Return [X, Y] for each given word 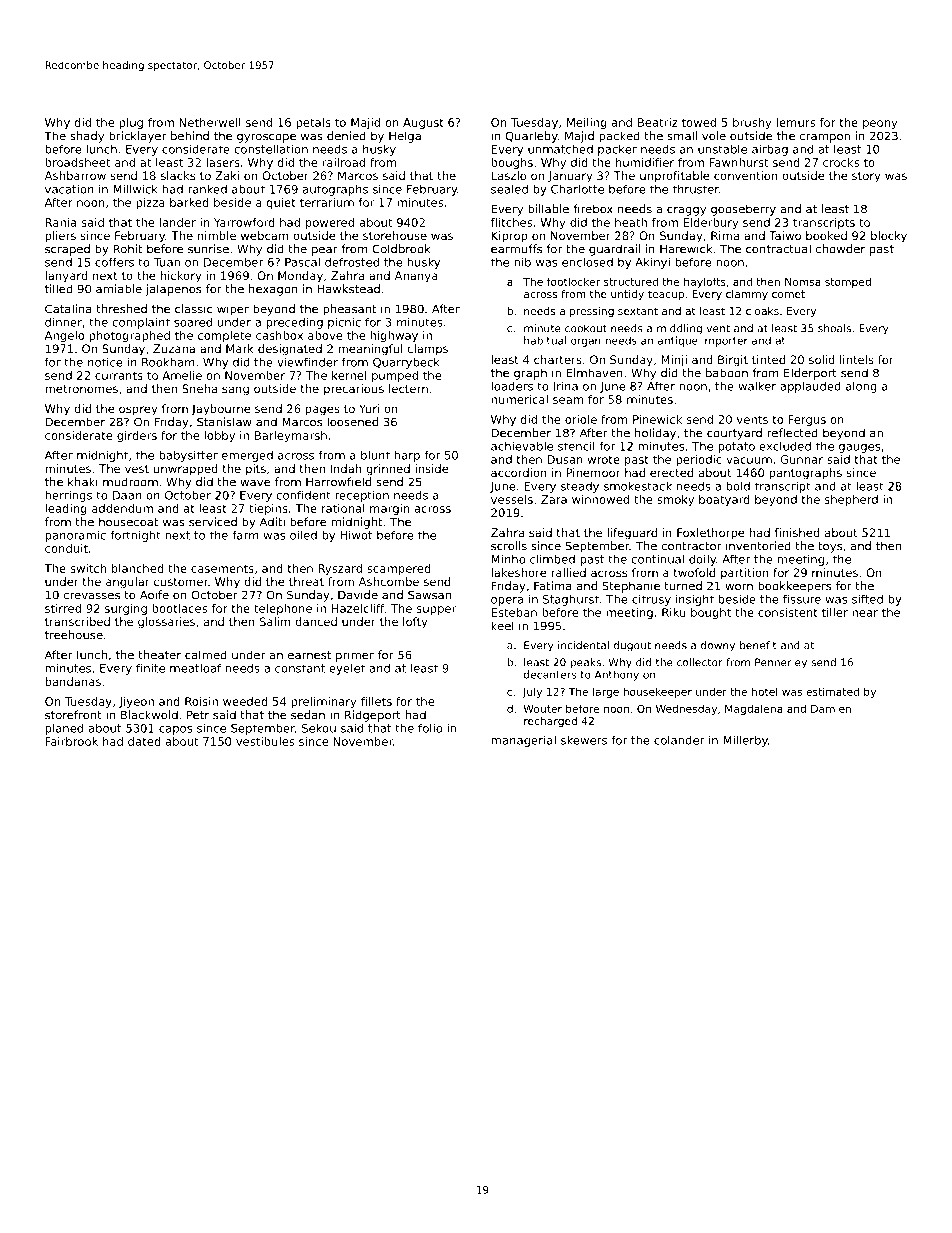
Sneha [199, 388]
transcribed [77, 621]
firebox [593, 209]
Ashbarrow [75, 175]
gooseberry [743, 210]
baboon [727, 373]
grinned [388, 470]
